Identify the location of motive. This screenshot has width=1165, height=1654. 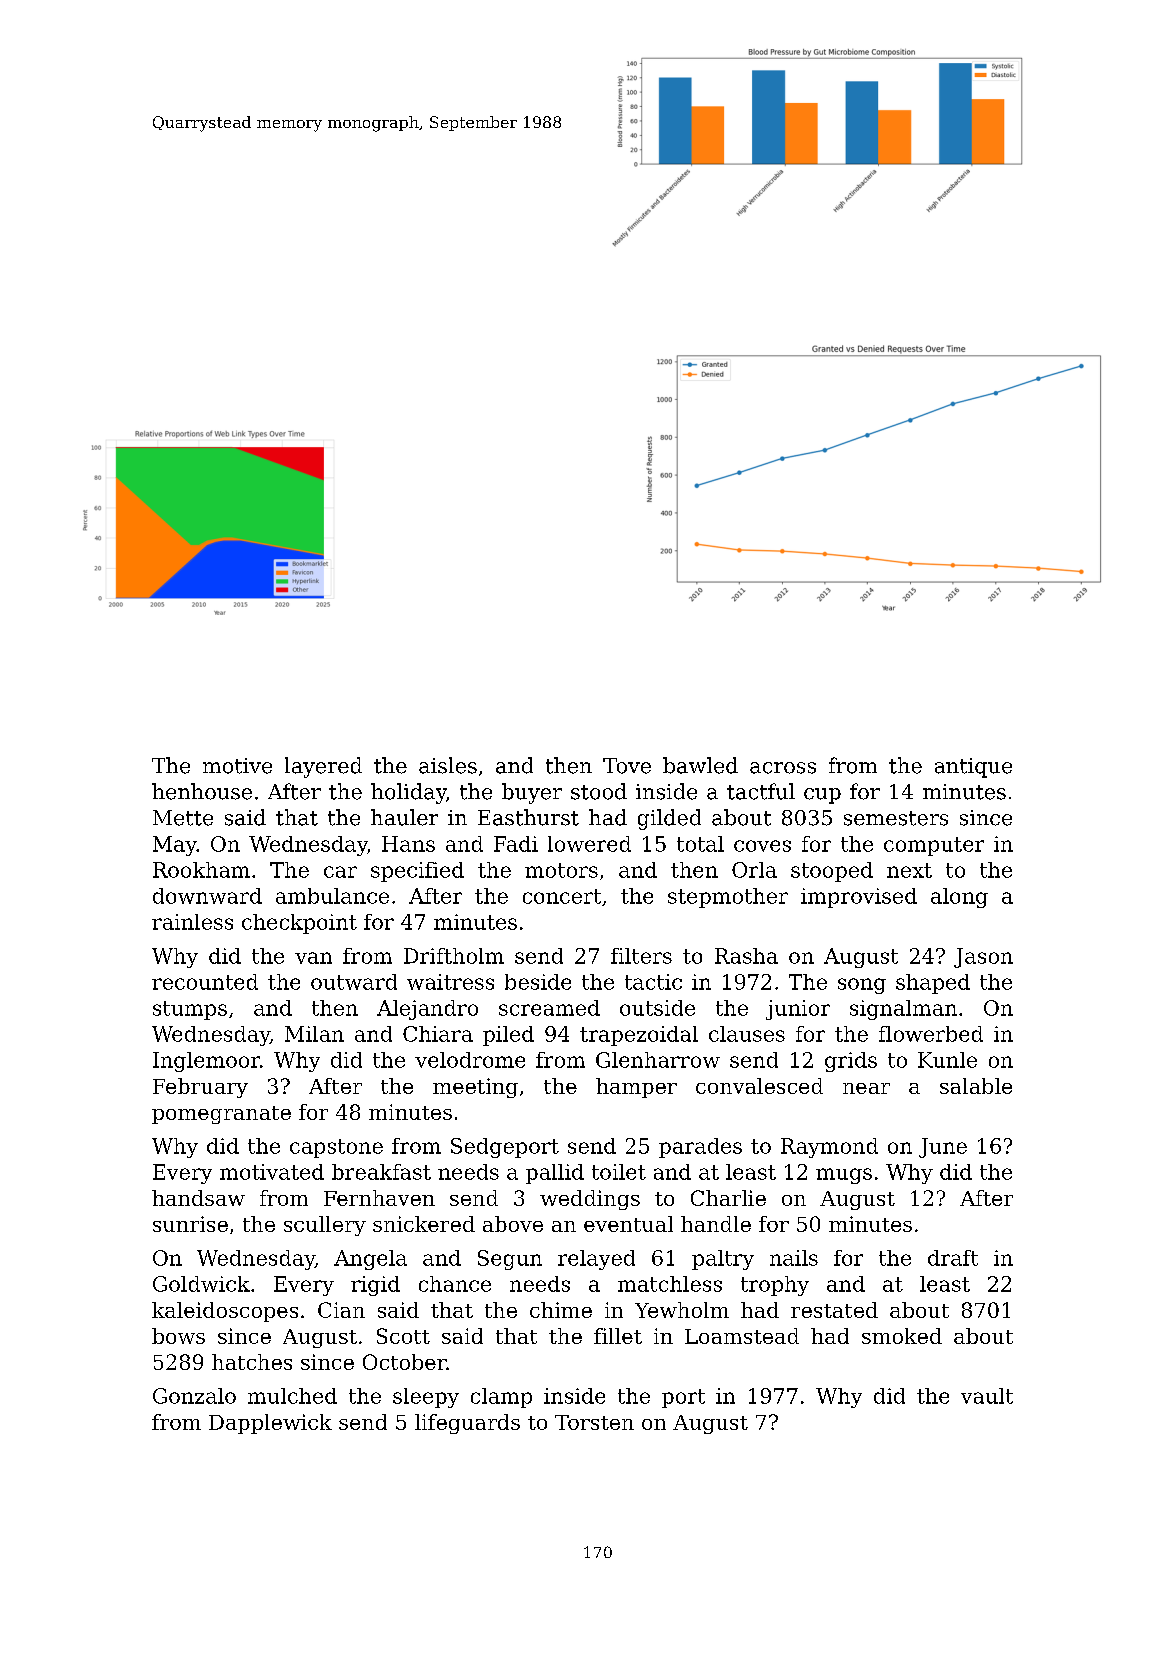
(237, 766).
